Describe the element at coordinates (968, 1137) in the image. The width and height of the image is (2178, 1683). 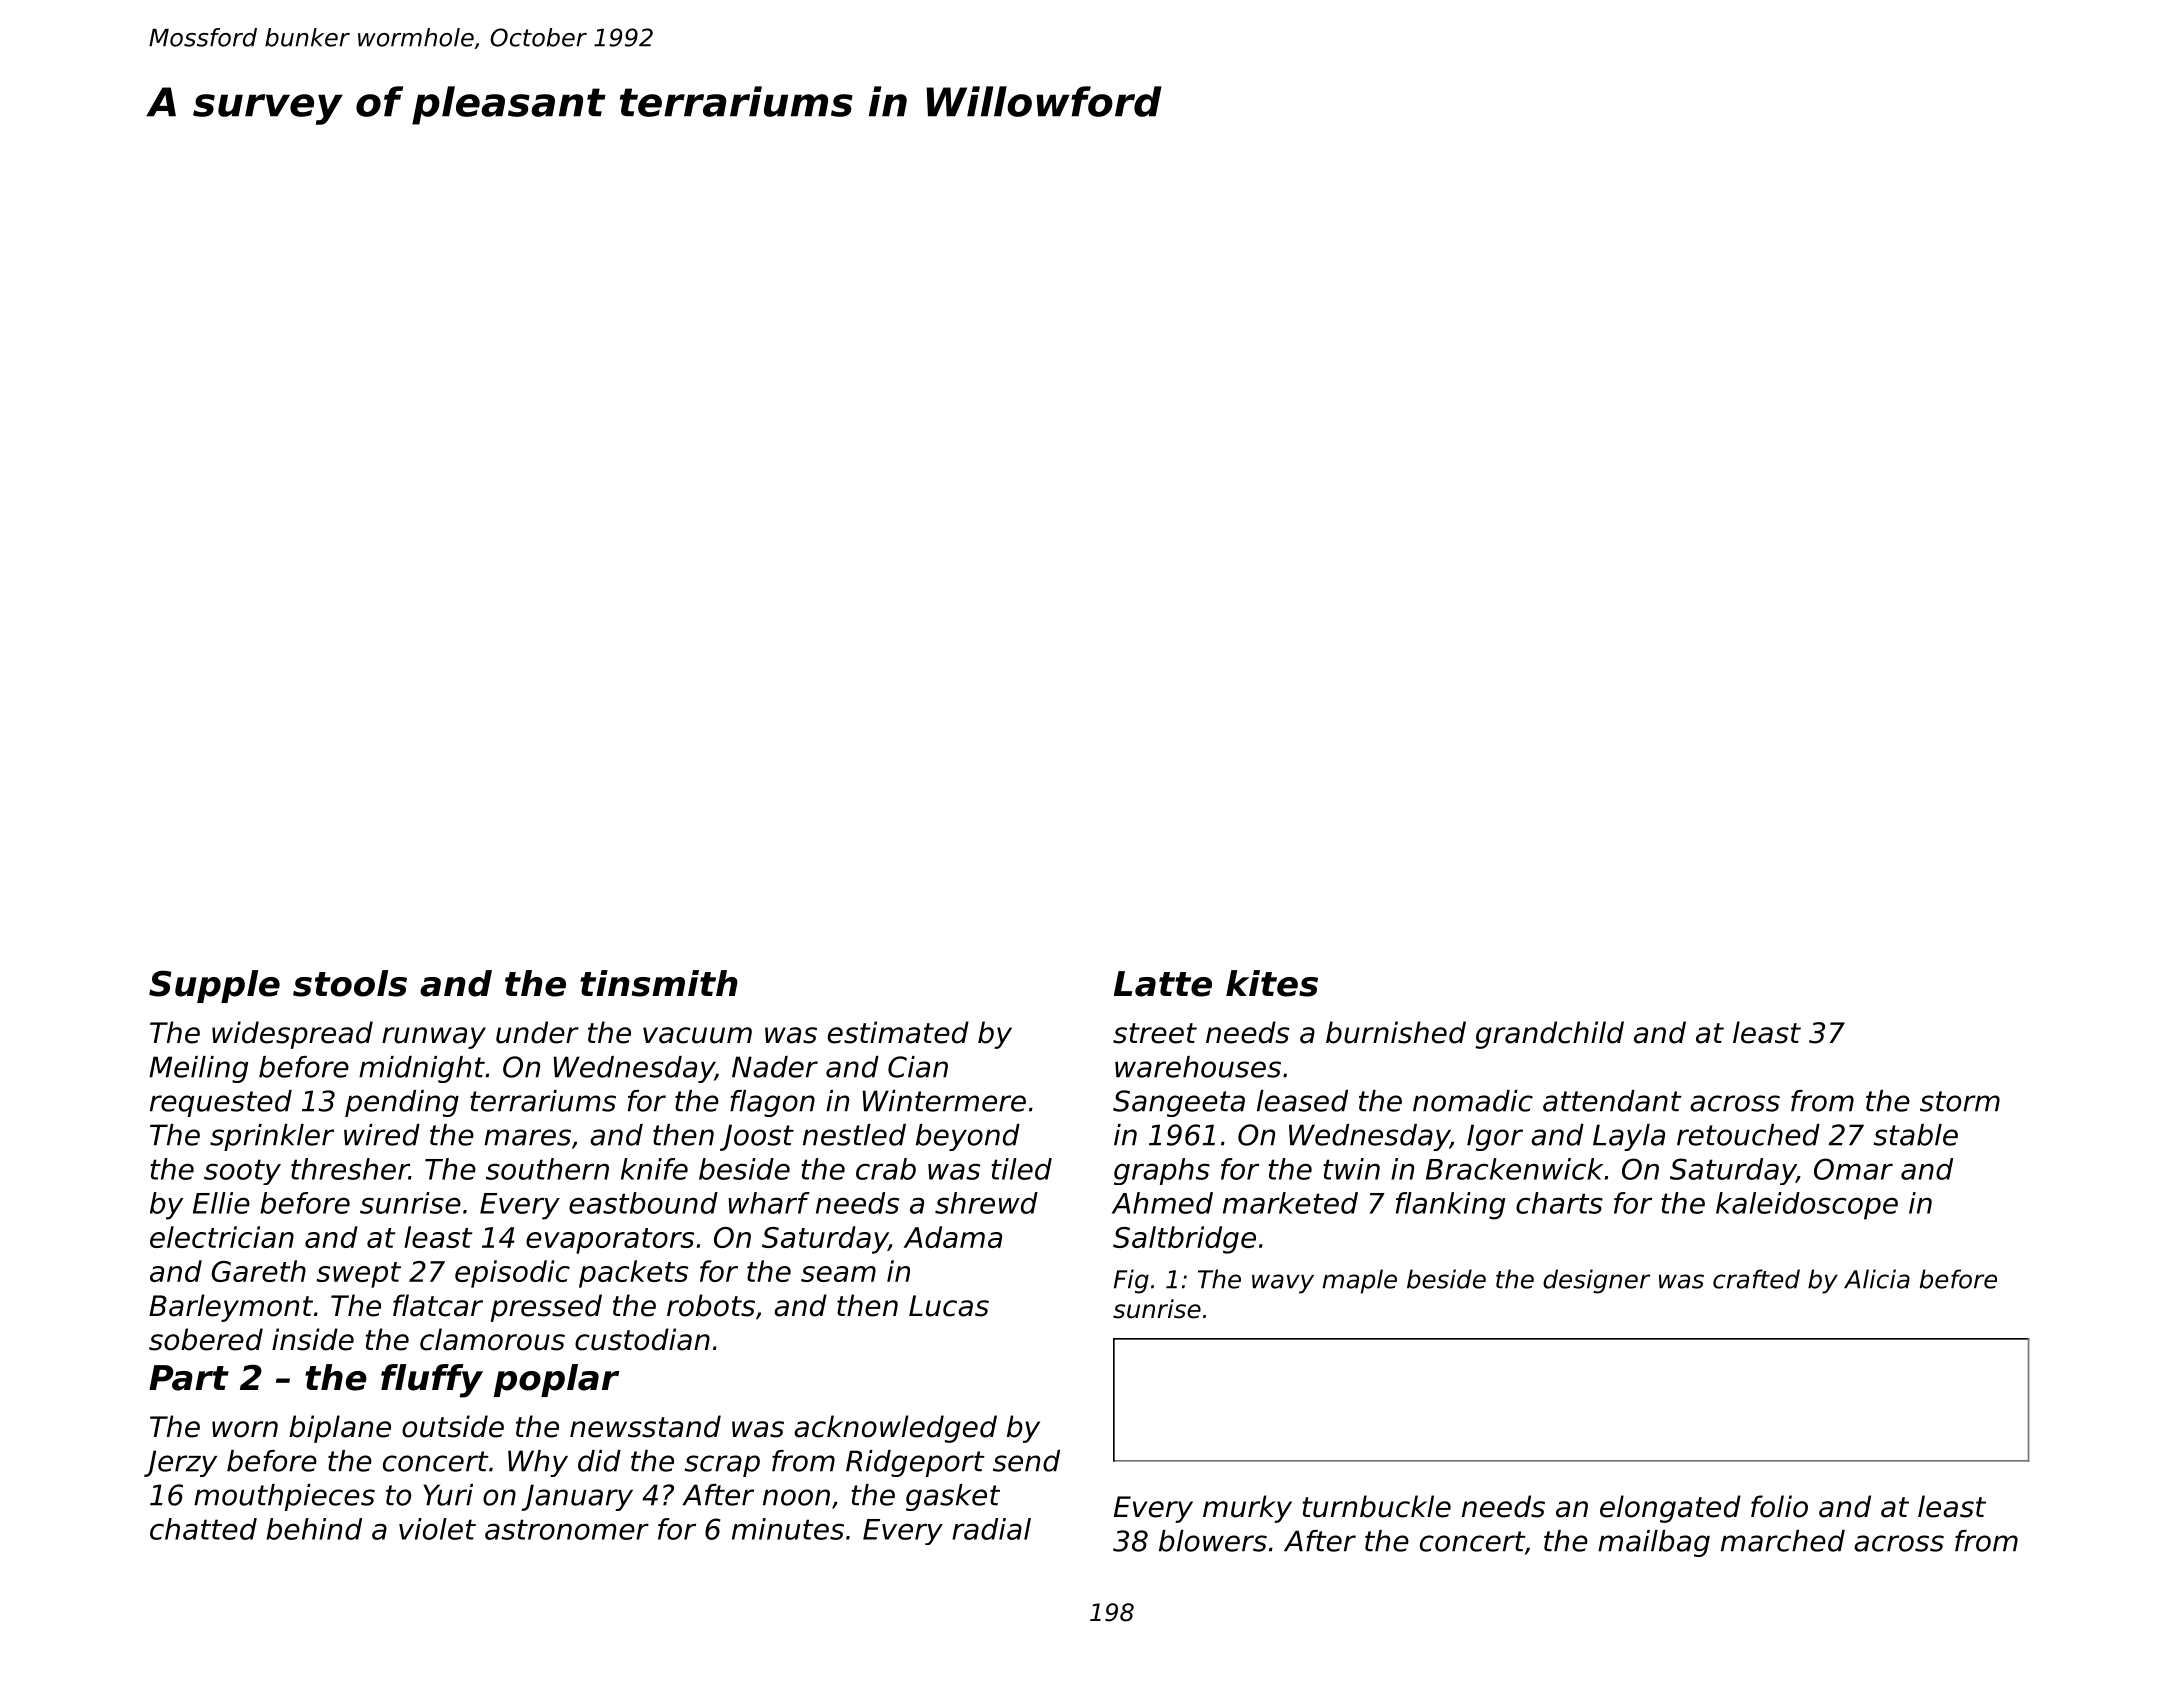
I see `beyond` at that location.
